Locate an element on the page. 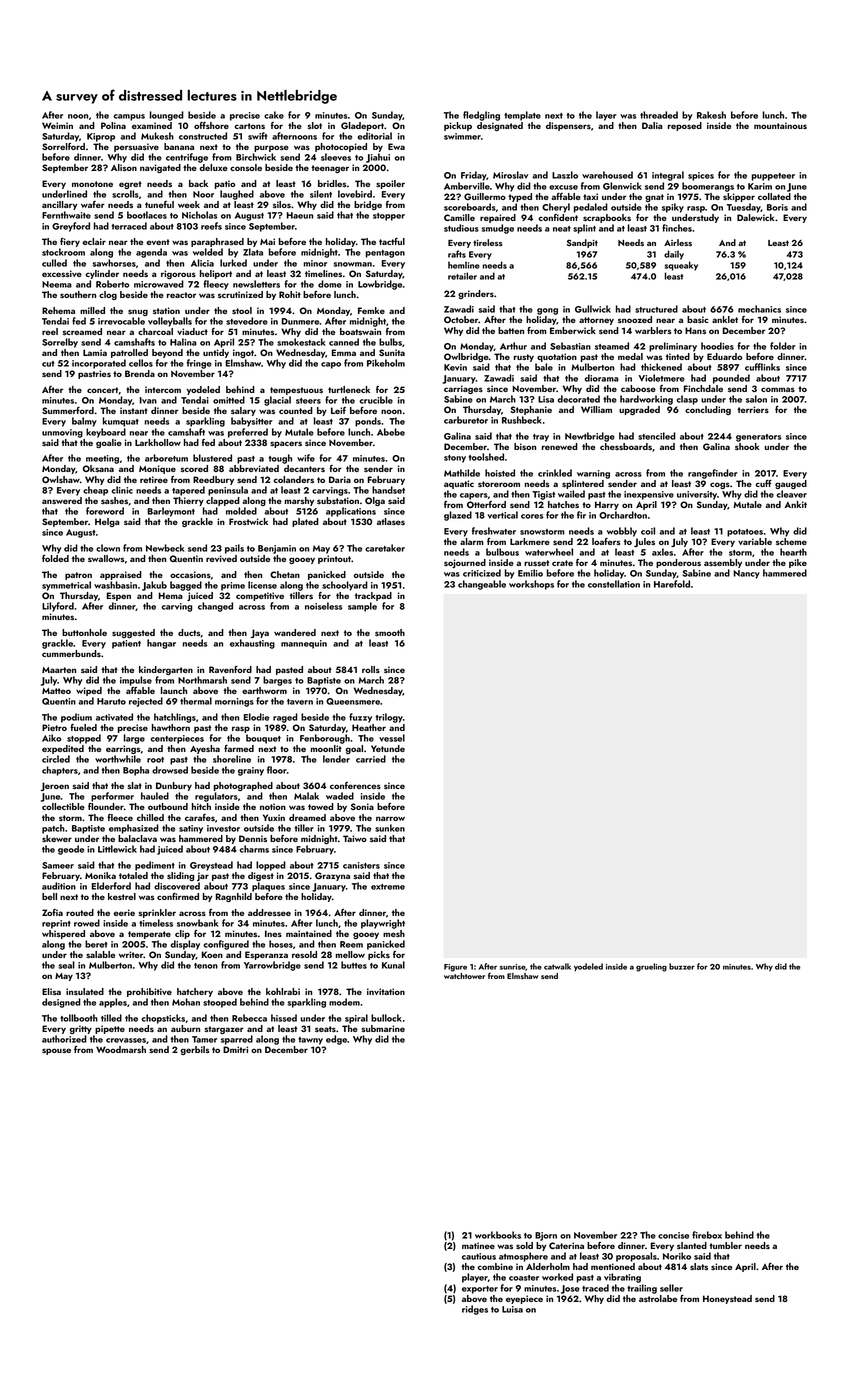 The width and height of the document is (849, 1400). Dalia is located at coordinates (652, 125).
